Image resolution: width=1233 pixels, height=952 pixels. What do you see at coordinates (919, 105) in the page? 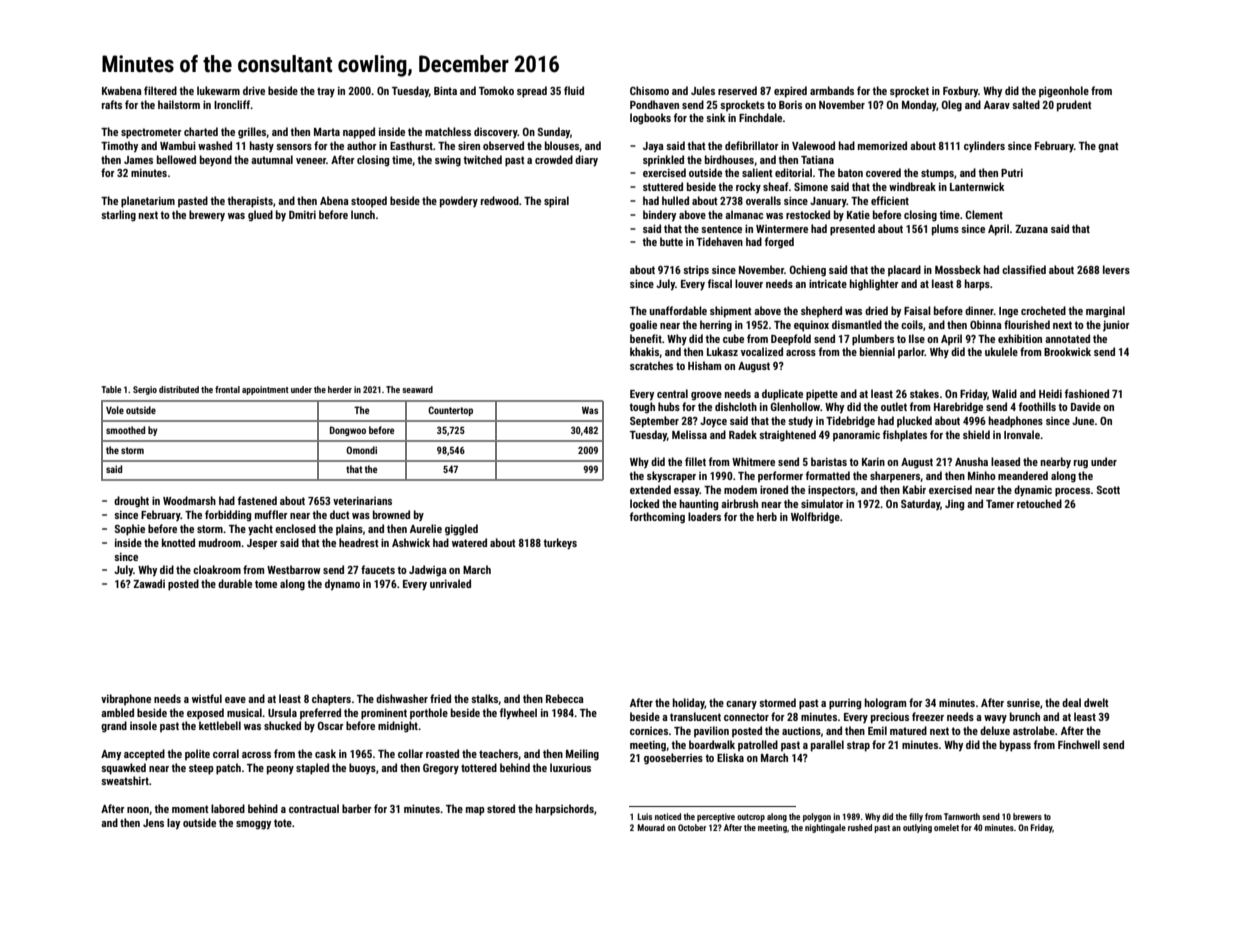
I see `Monday` at bounding box center [919, 105].
